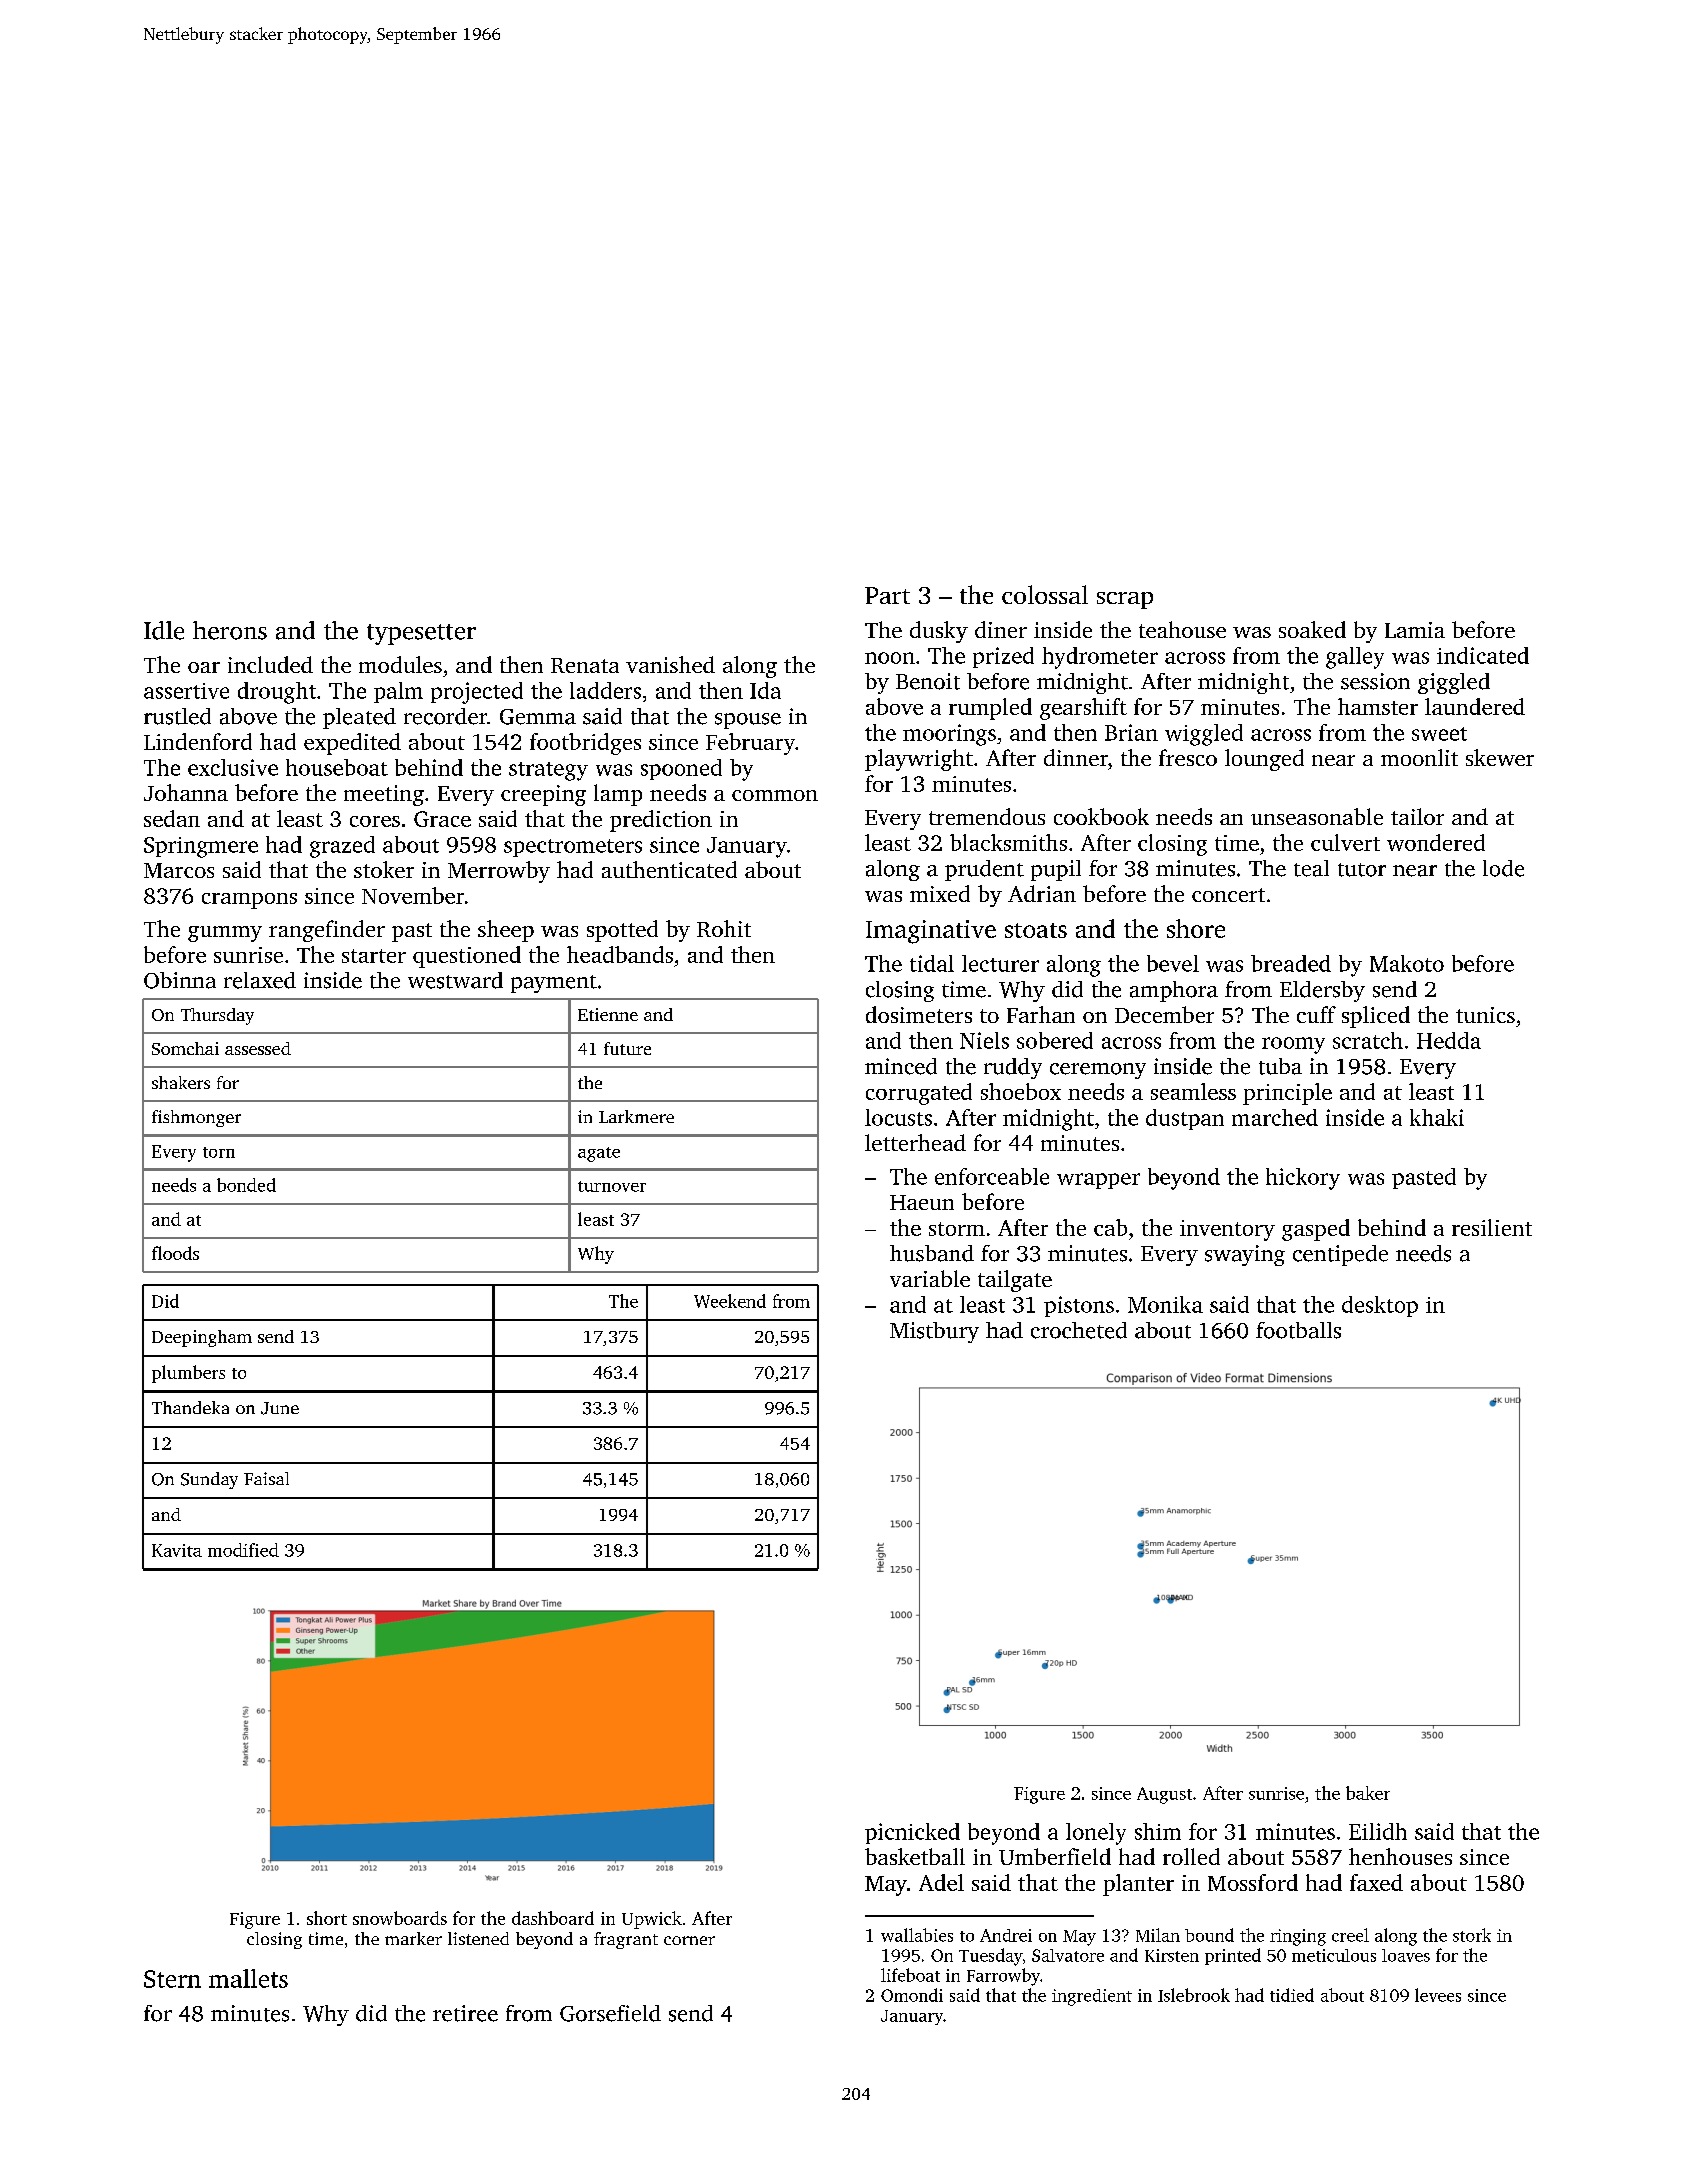 Image resolution: width=1683 pixels, height=2178 pixels. Describe the element at coordinates (1368, 1793) in the document. I see `baker` at that location.
